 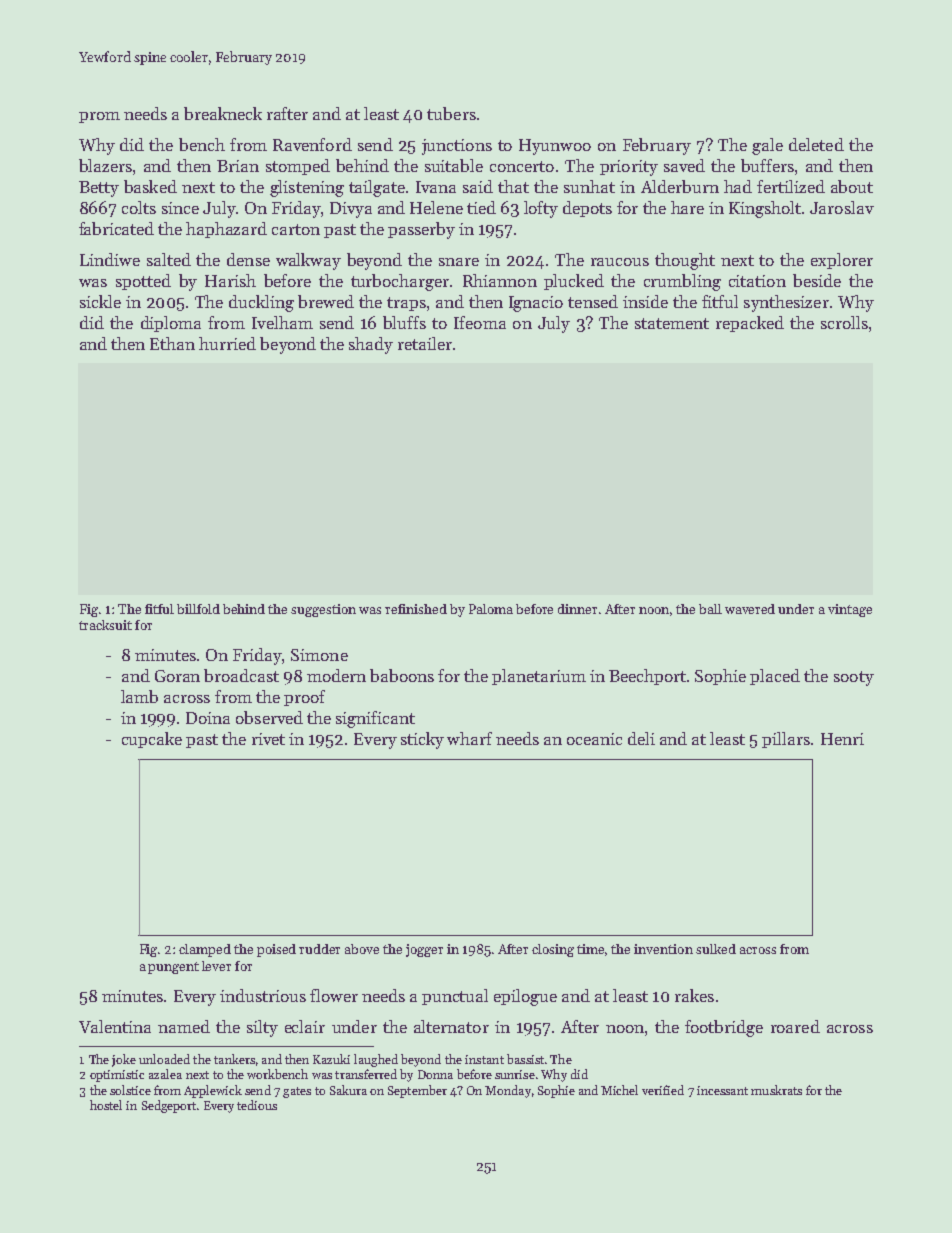 What do you see at coordinates (99, 117) in the page?
I see `prom` at bounding box center [99, 117].
